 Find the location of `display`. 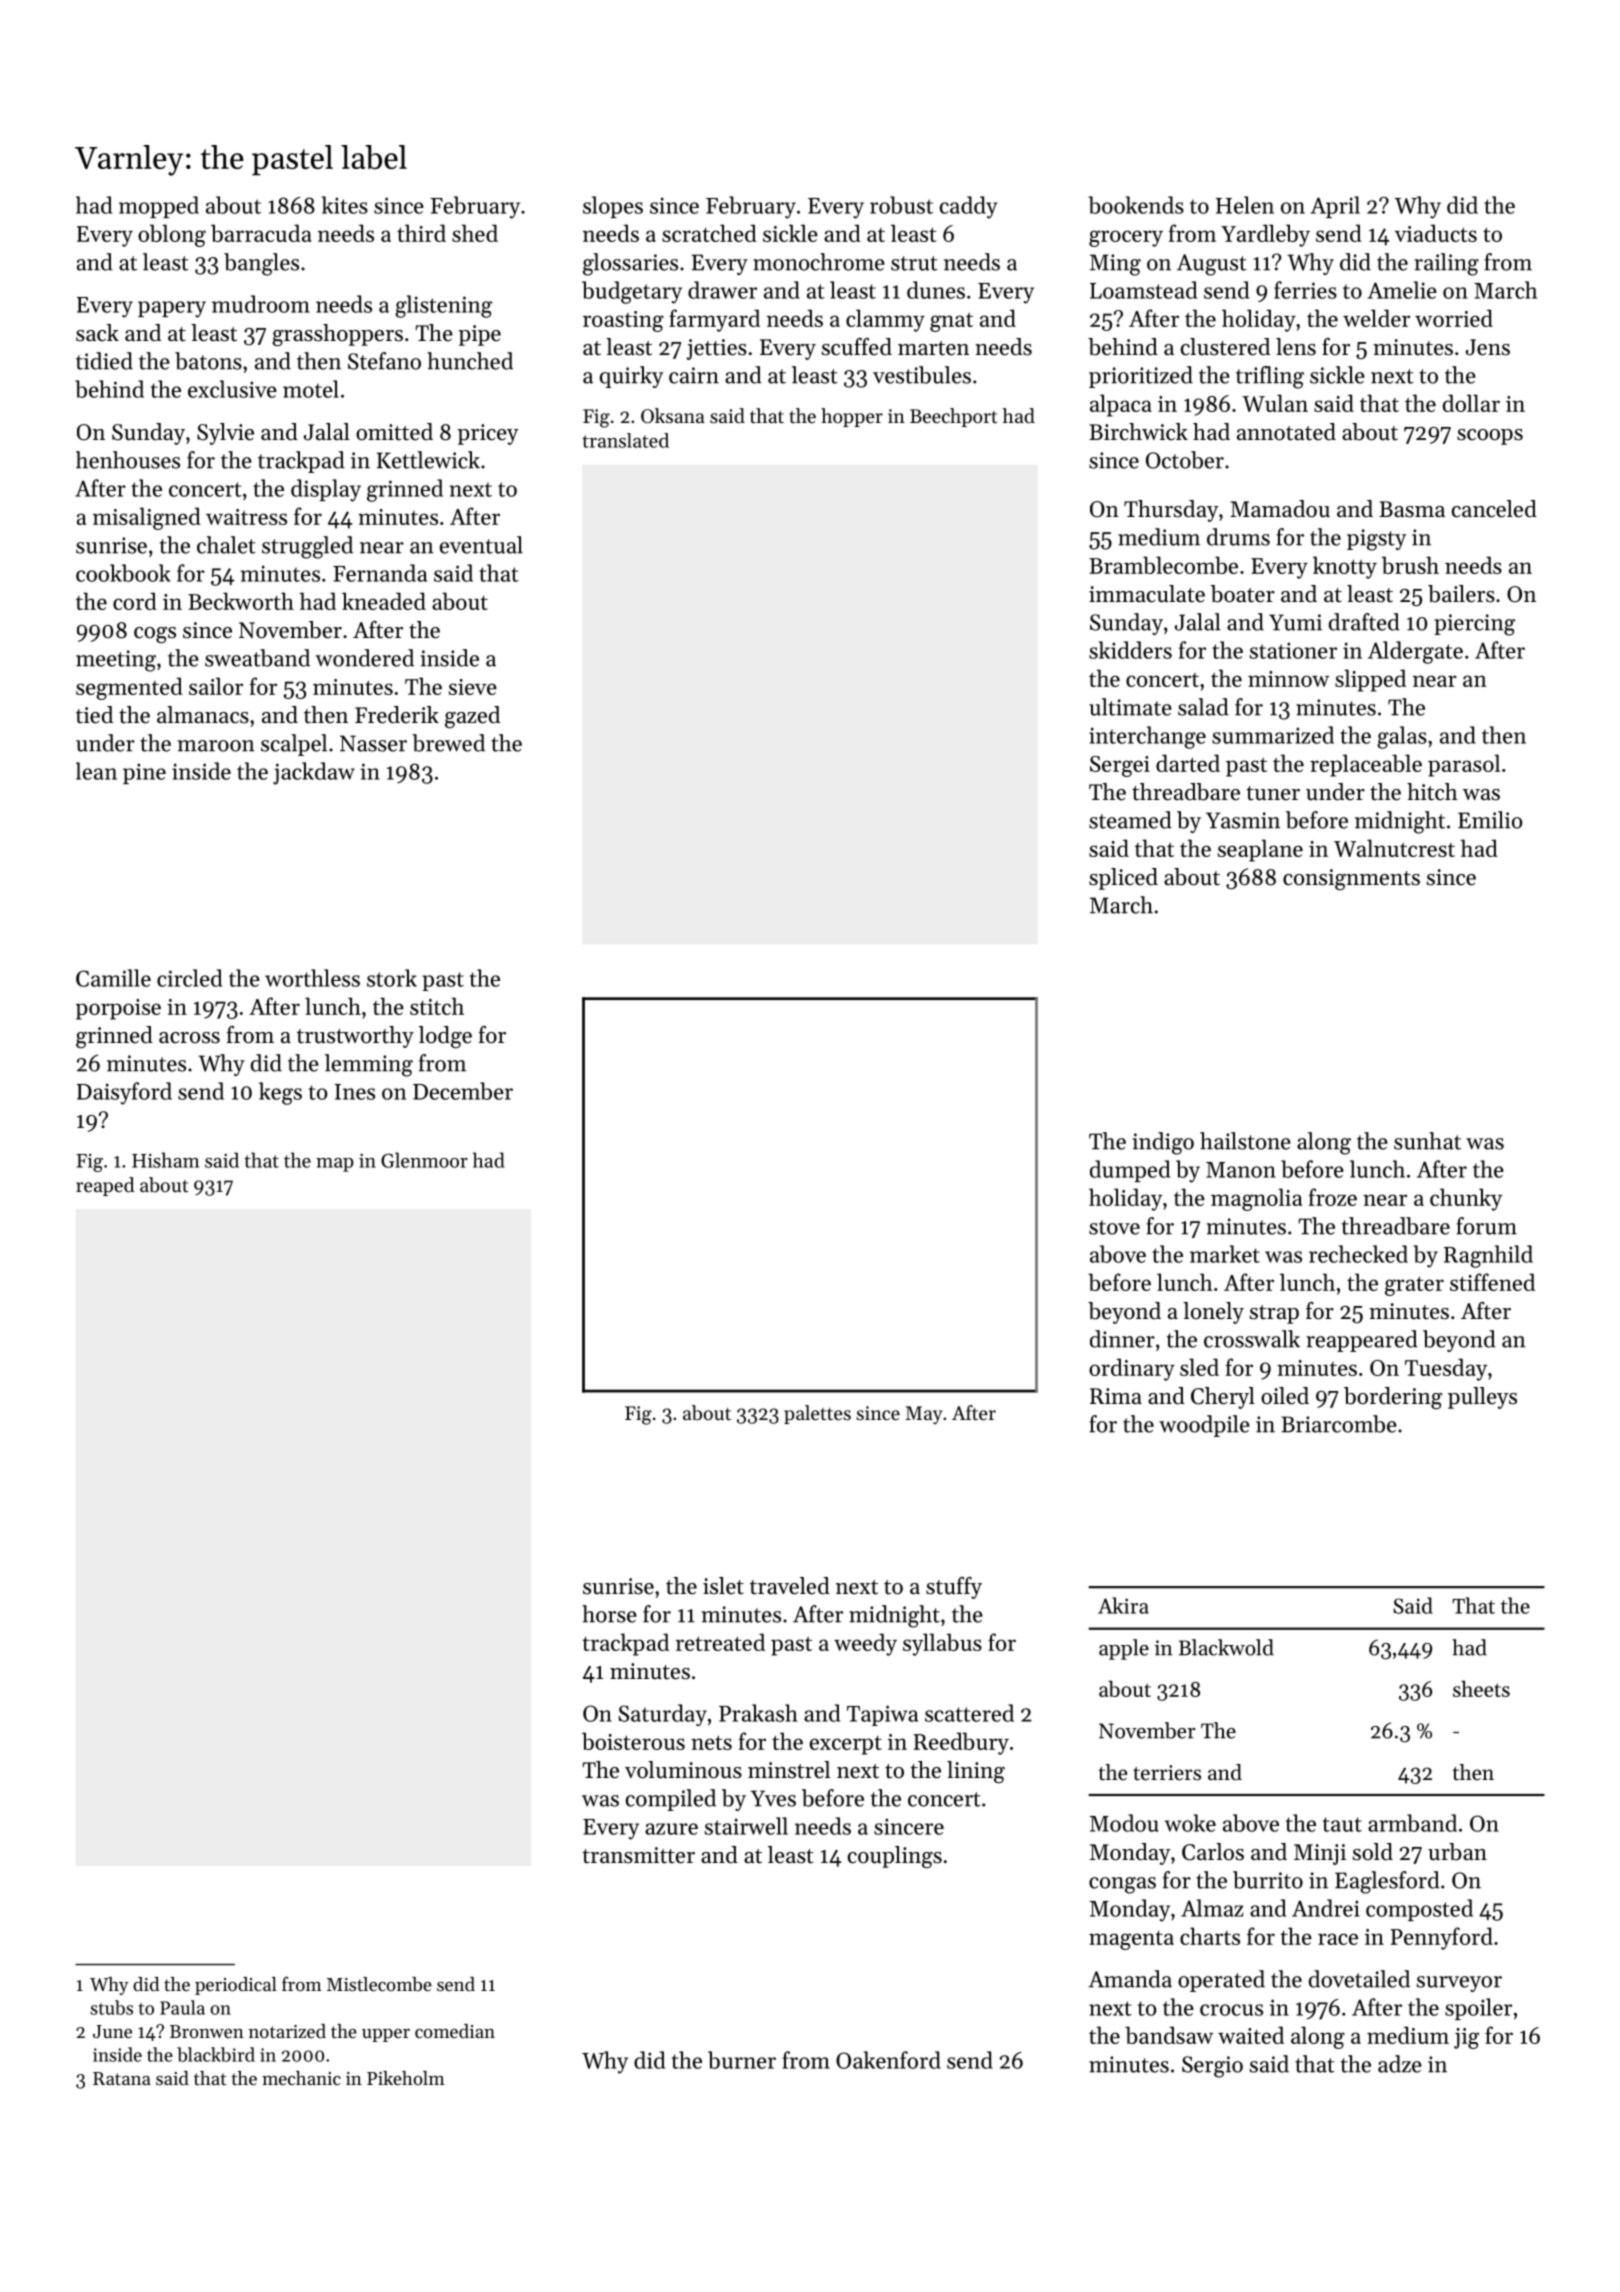

display is located at coordinates (326, 490).
